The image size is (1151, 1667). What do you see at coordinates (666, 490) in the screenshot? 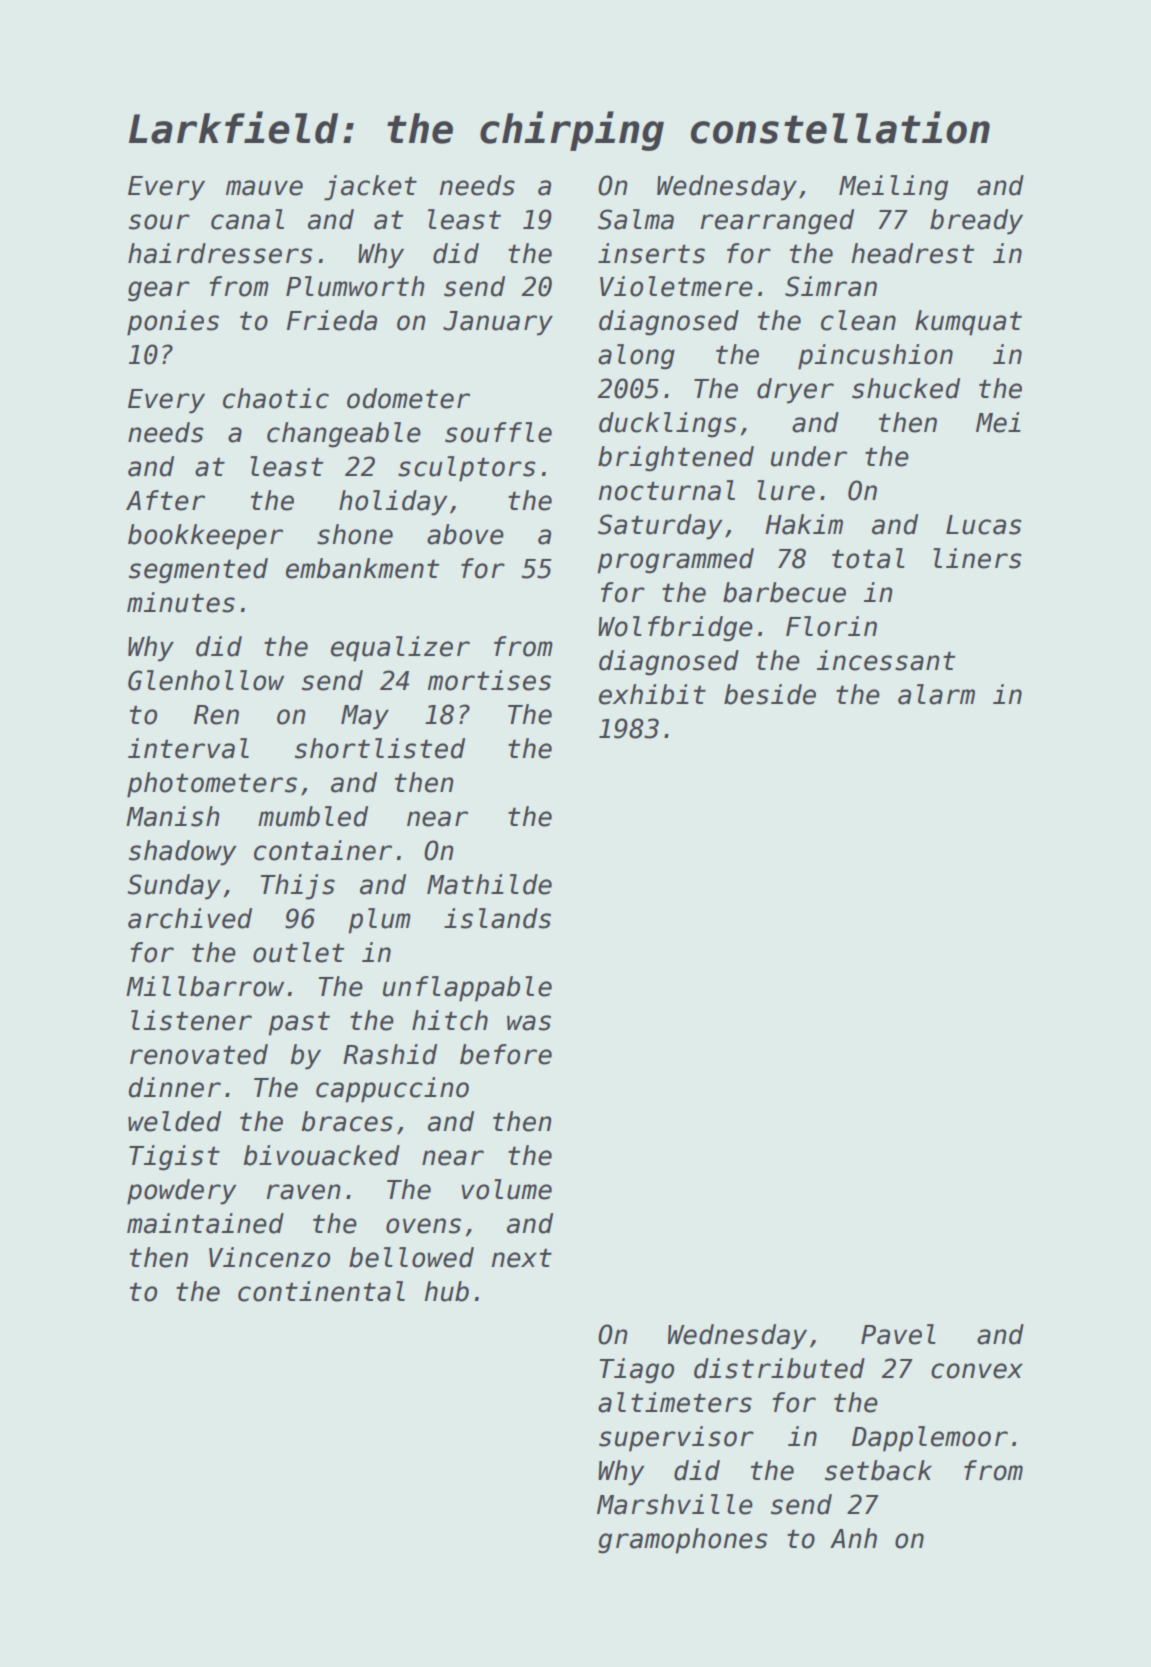
I see `nocturnal` at bounding box center [666, 490].
